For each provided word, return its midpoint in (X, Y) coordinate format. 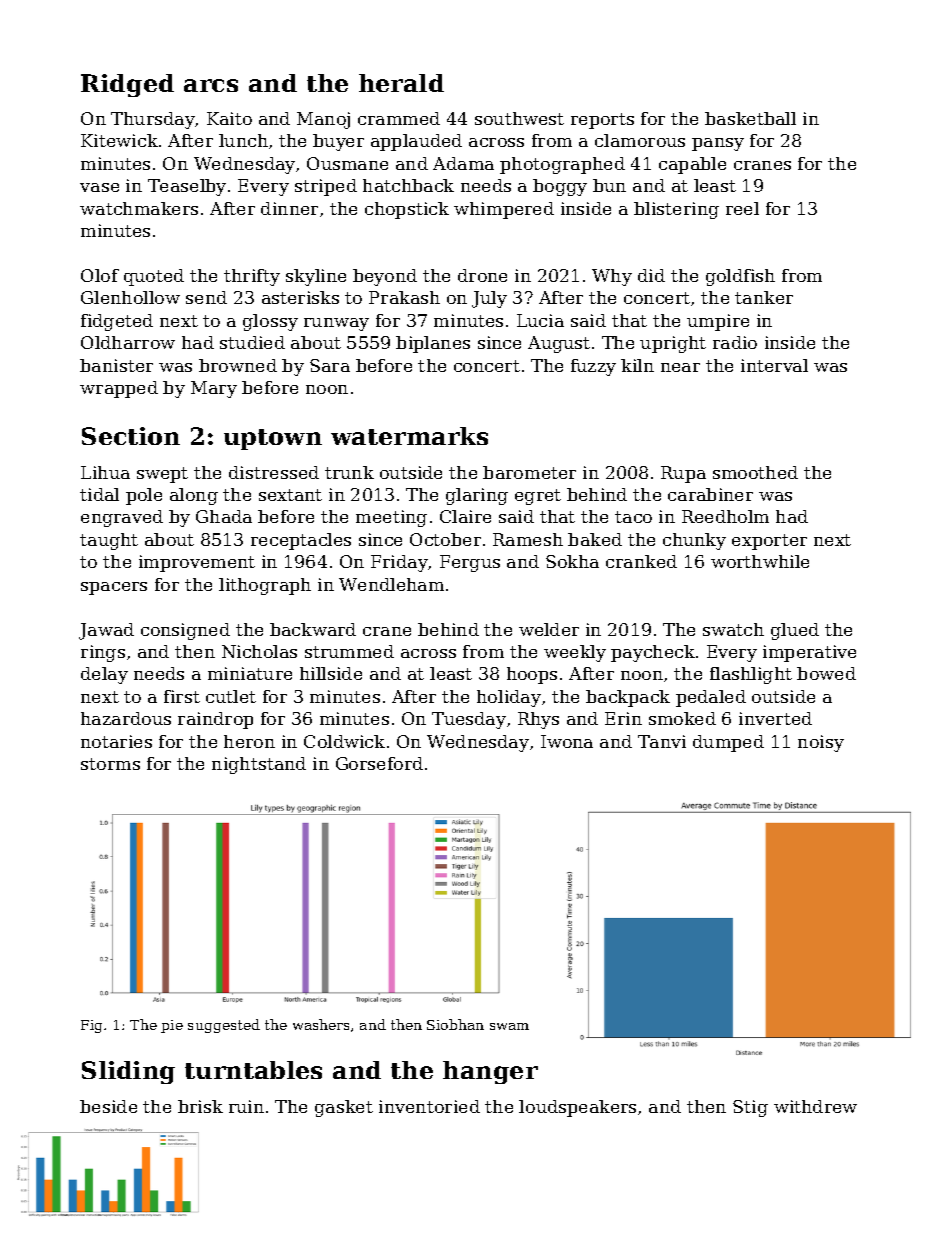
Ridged (127, 85)
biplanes (433, 344)
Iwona (567, 741)
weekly (575, 653)
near (680, 367)
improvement (197, 563)
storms (110, 764)
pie (172, 1026)
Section (131, 436)
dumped (728, 743)
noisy (821, 743)
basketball (750, 118)
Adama (463, 163)
